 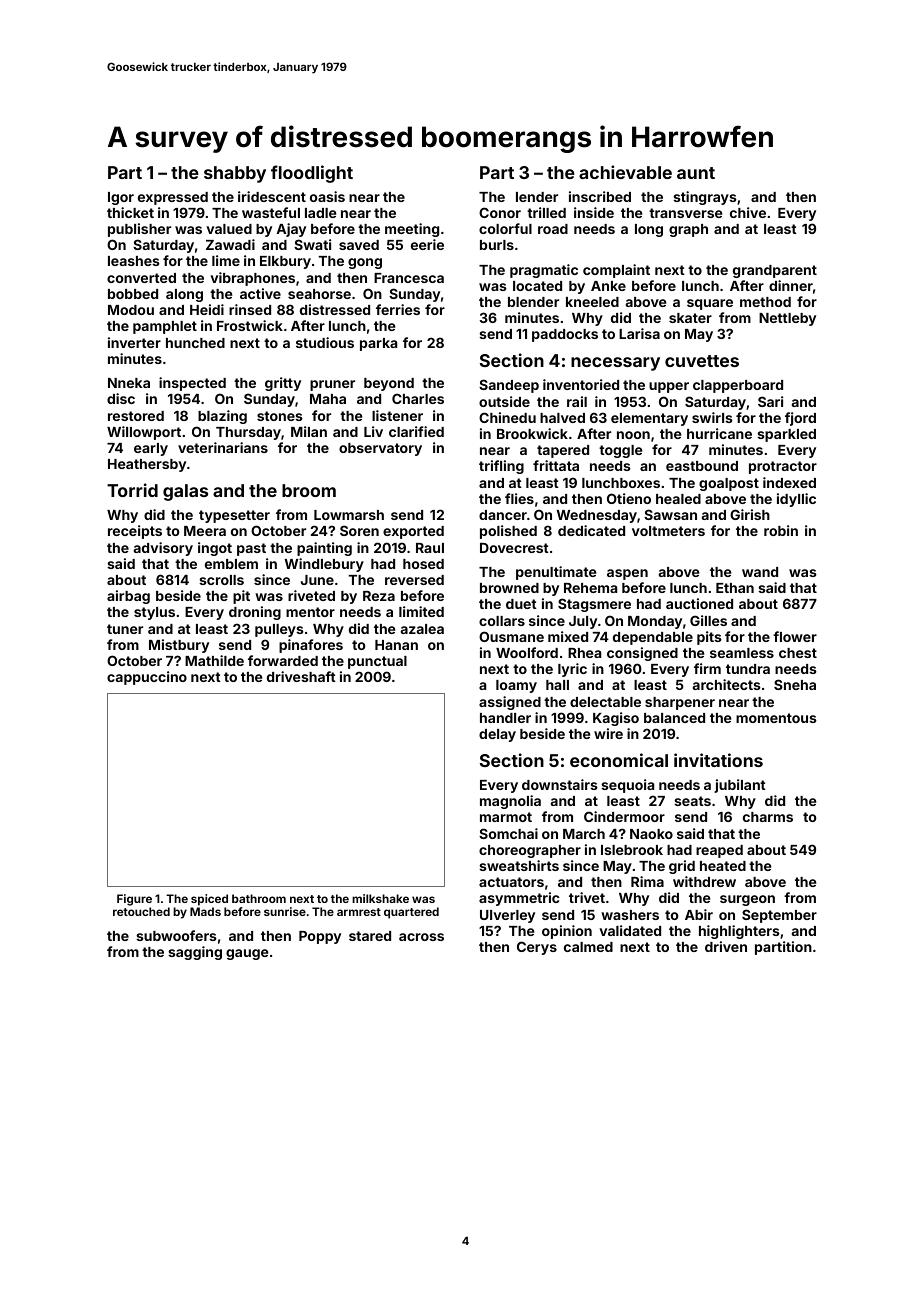 What do you see at coordinates (421, 937) in the screenshot?
I see `across` at bounding box center [421, 937].
